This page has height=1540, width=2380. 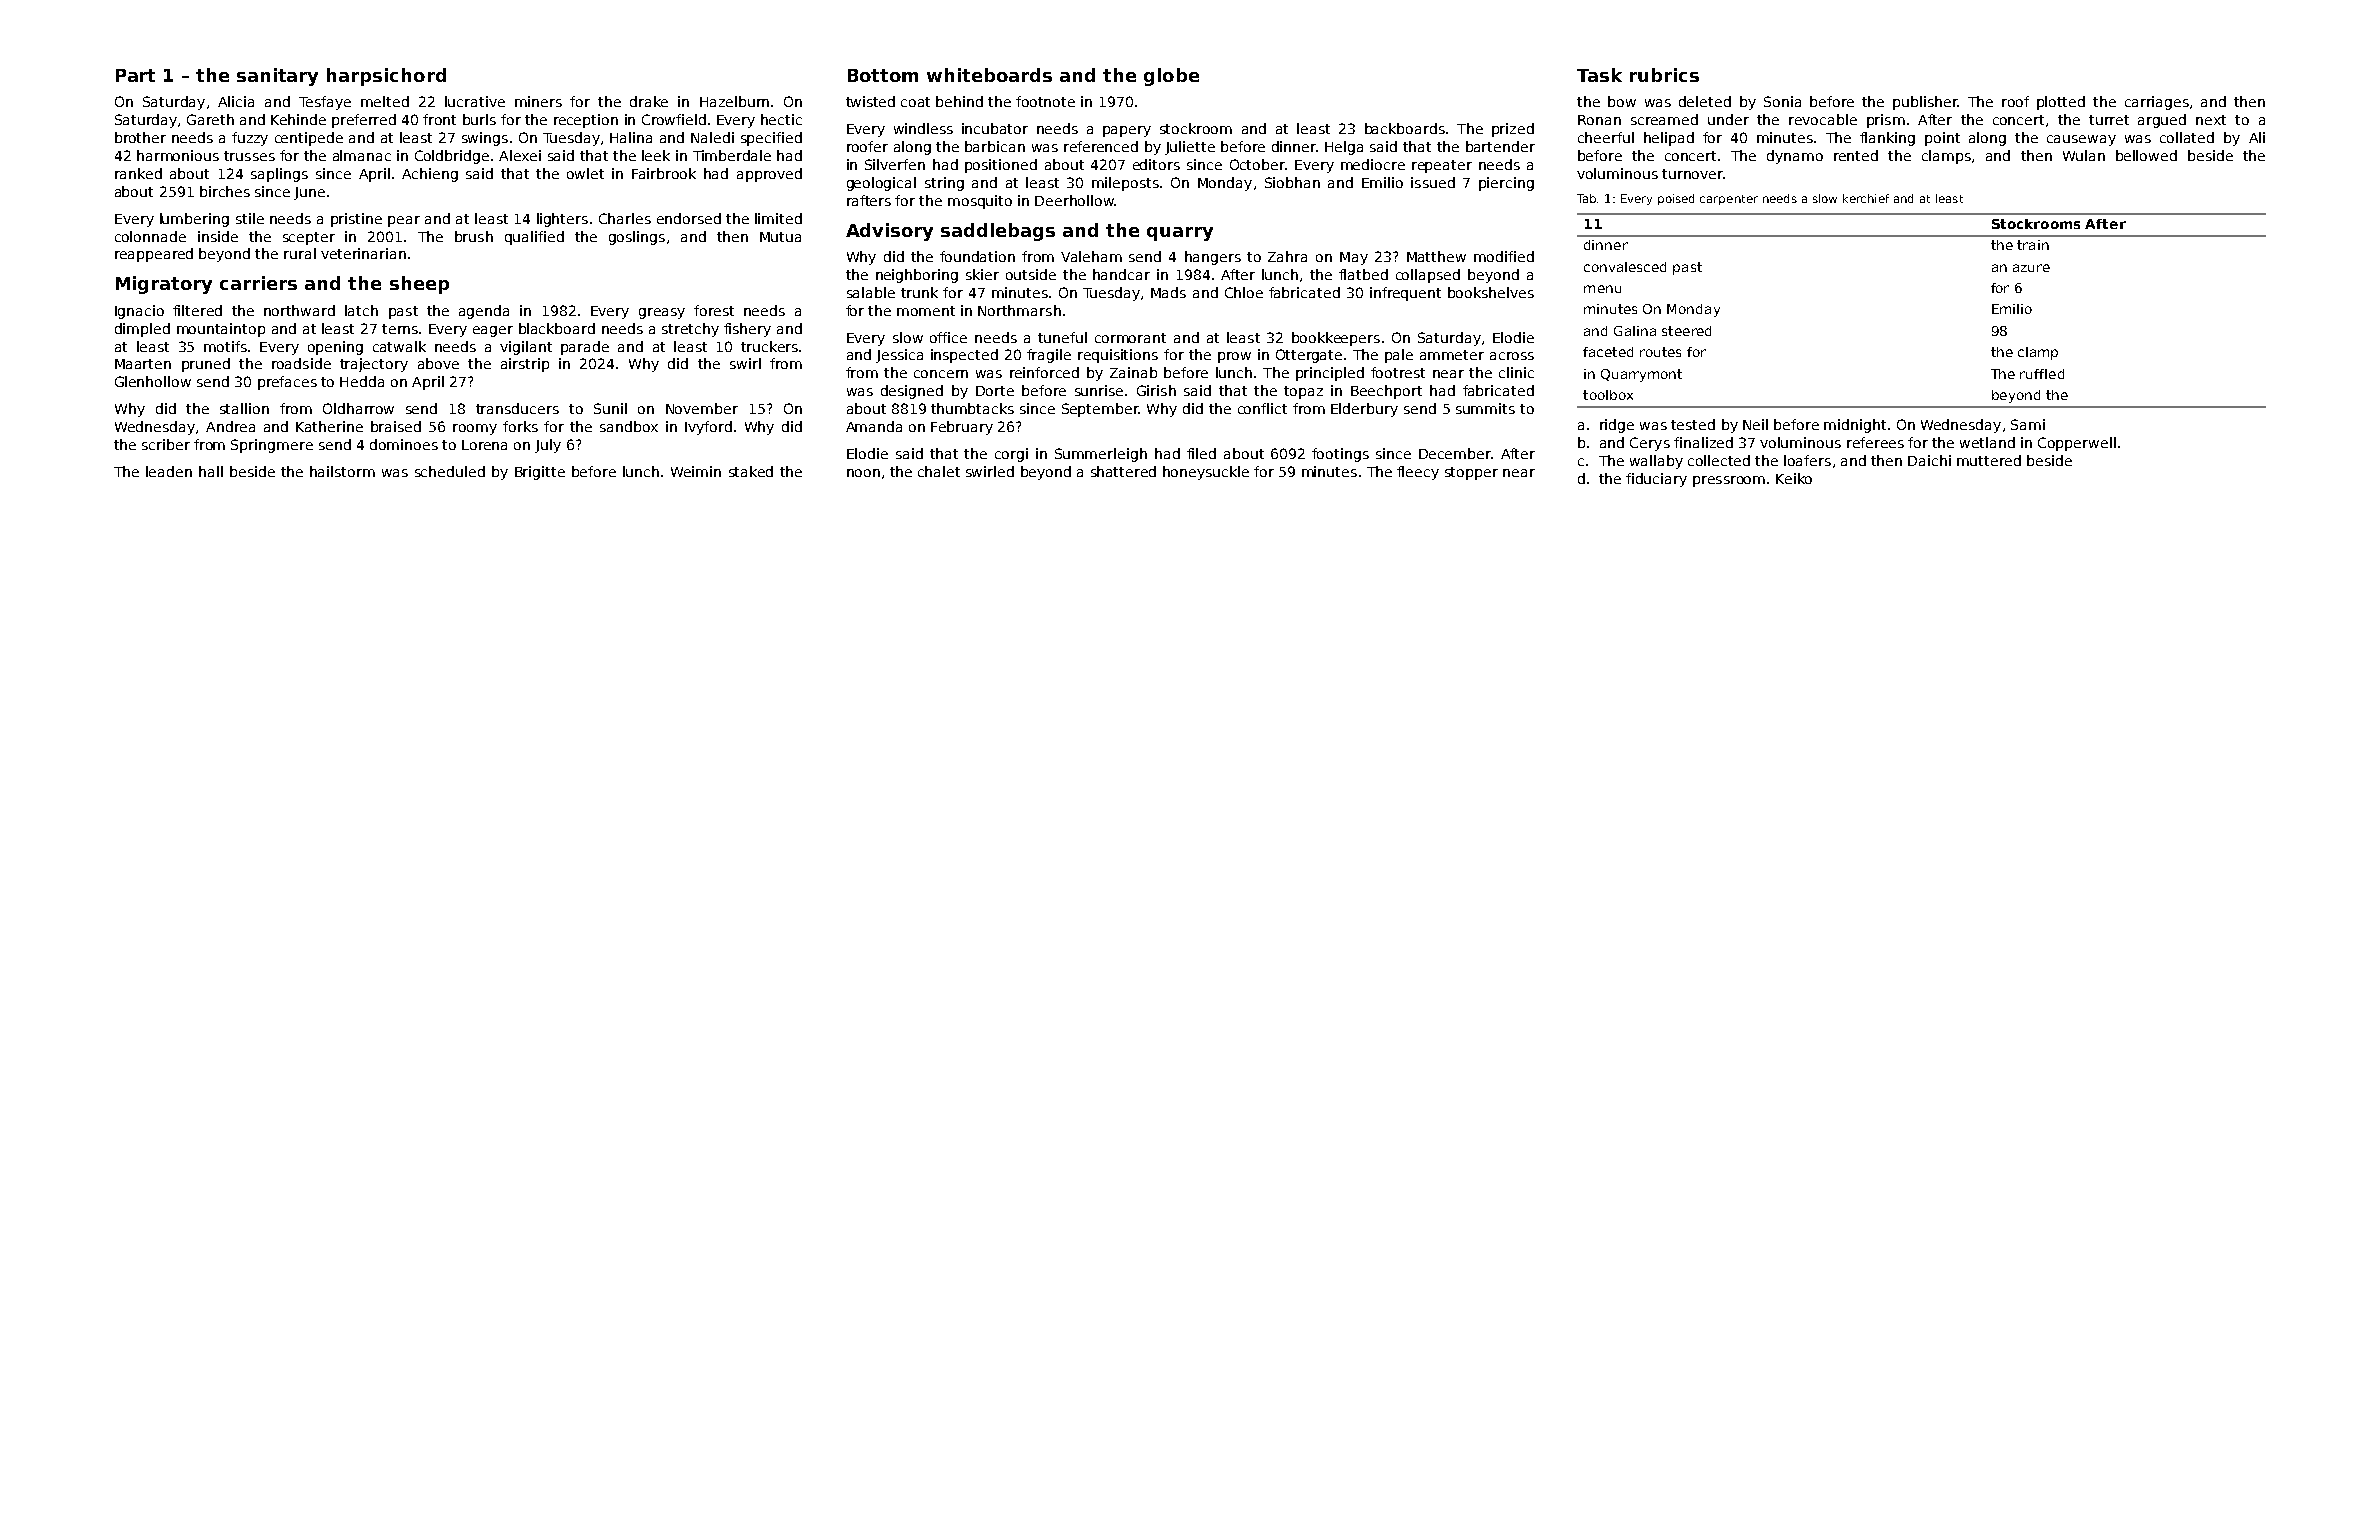 What do you see at coordinates (1664, 75) in the page?
I see `rubrics` at bounding box center [1664, 75].
